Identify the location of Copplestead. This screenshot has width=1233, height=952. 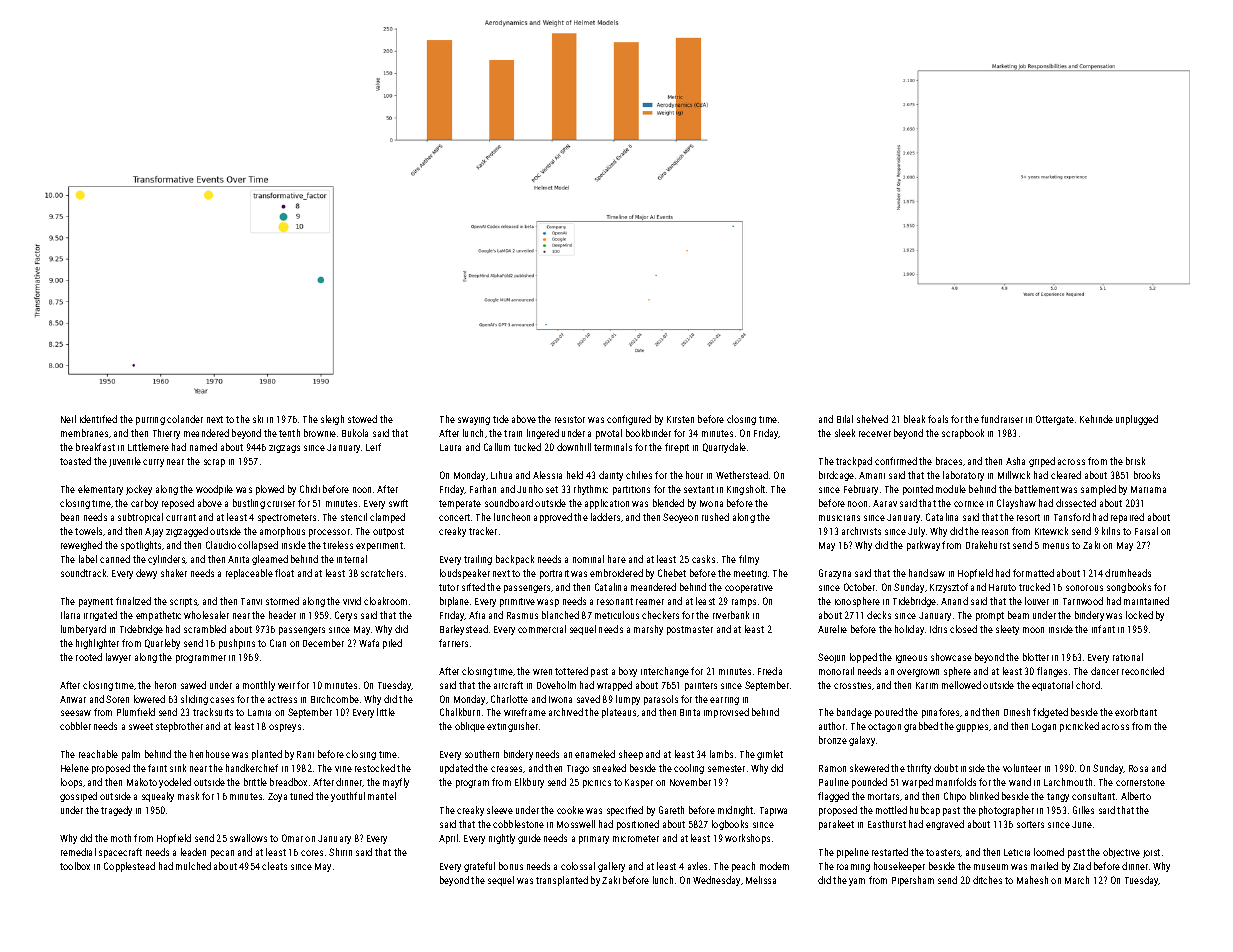
(129, 867).
